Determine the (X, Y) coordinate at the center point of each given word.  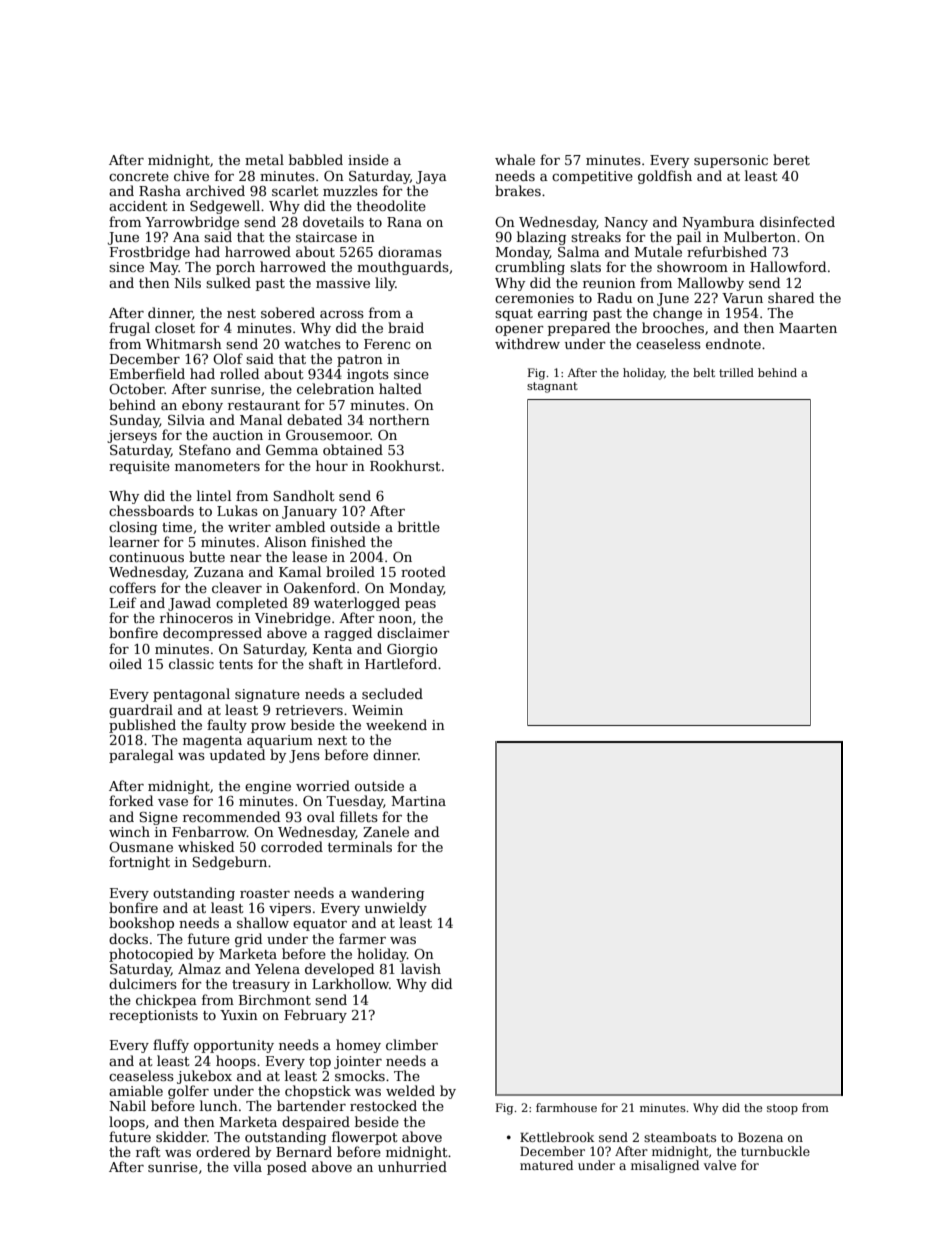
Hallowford (788, 266)
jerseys (132, 436)
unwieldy (396, 909)
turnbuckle (775, 1151)
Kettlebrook (557, 1137)
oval (321, 816)
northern (399, 419)
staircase (326, 237)
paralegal (141, 756)
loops (127, 1123)
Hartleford (401, 663)
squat (514, 315)
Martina (419, 801)
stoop (782, 1109)
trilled (736, 372)
